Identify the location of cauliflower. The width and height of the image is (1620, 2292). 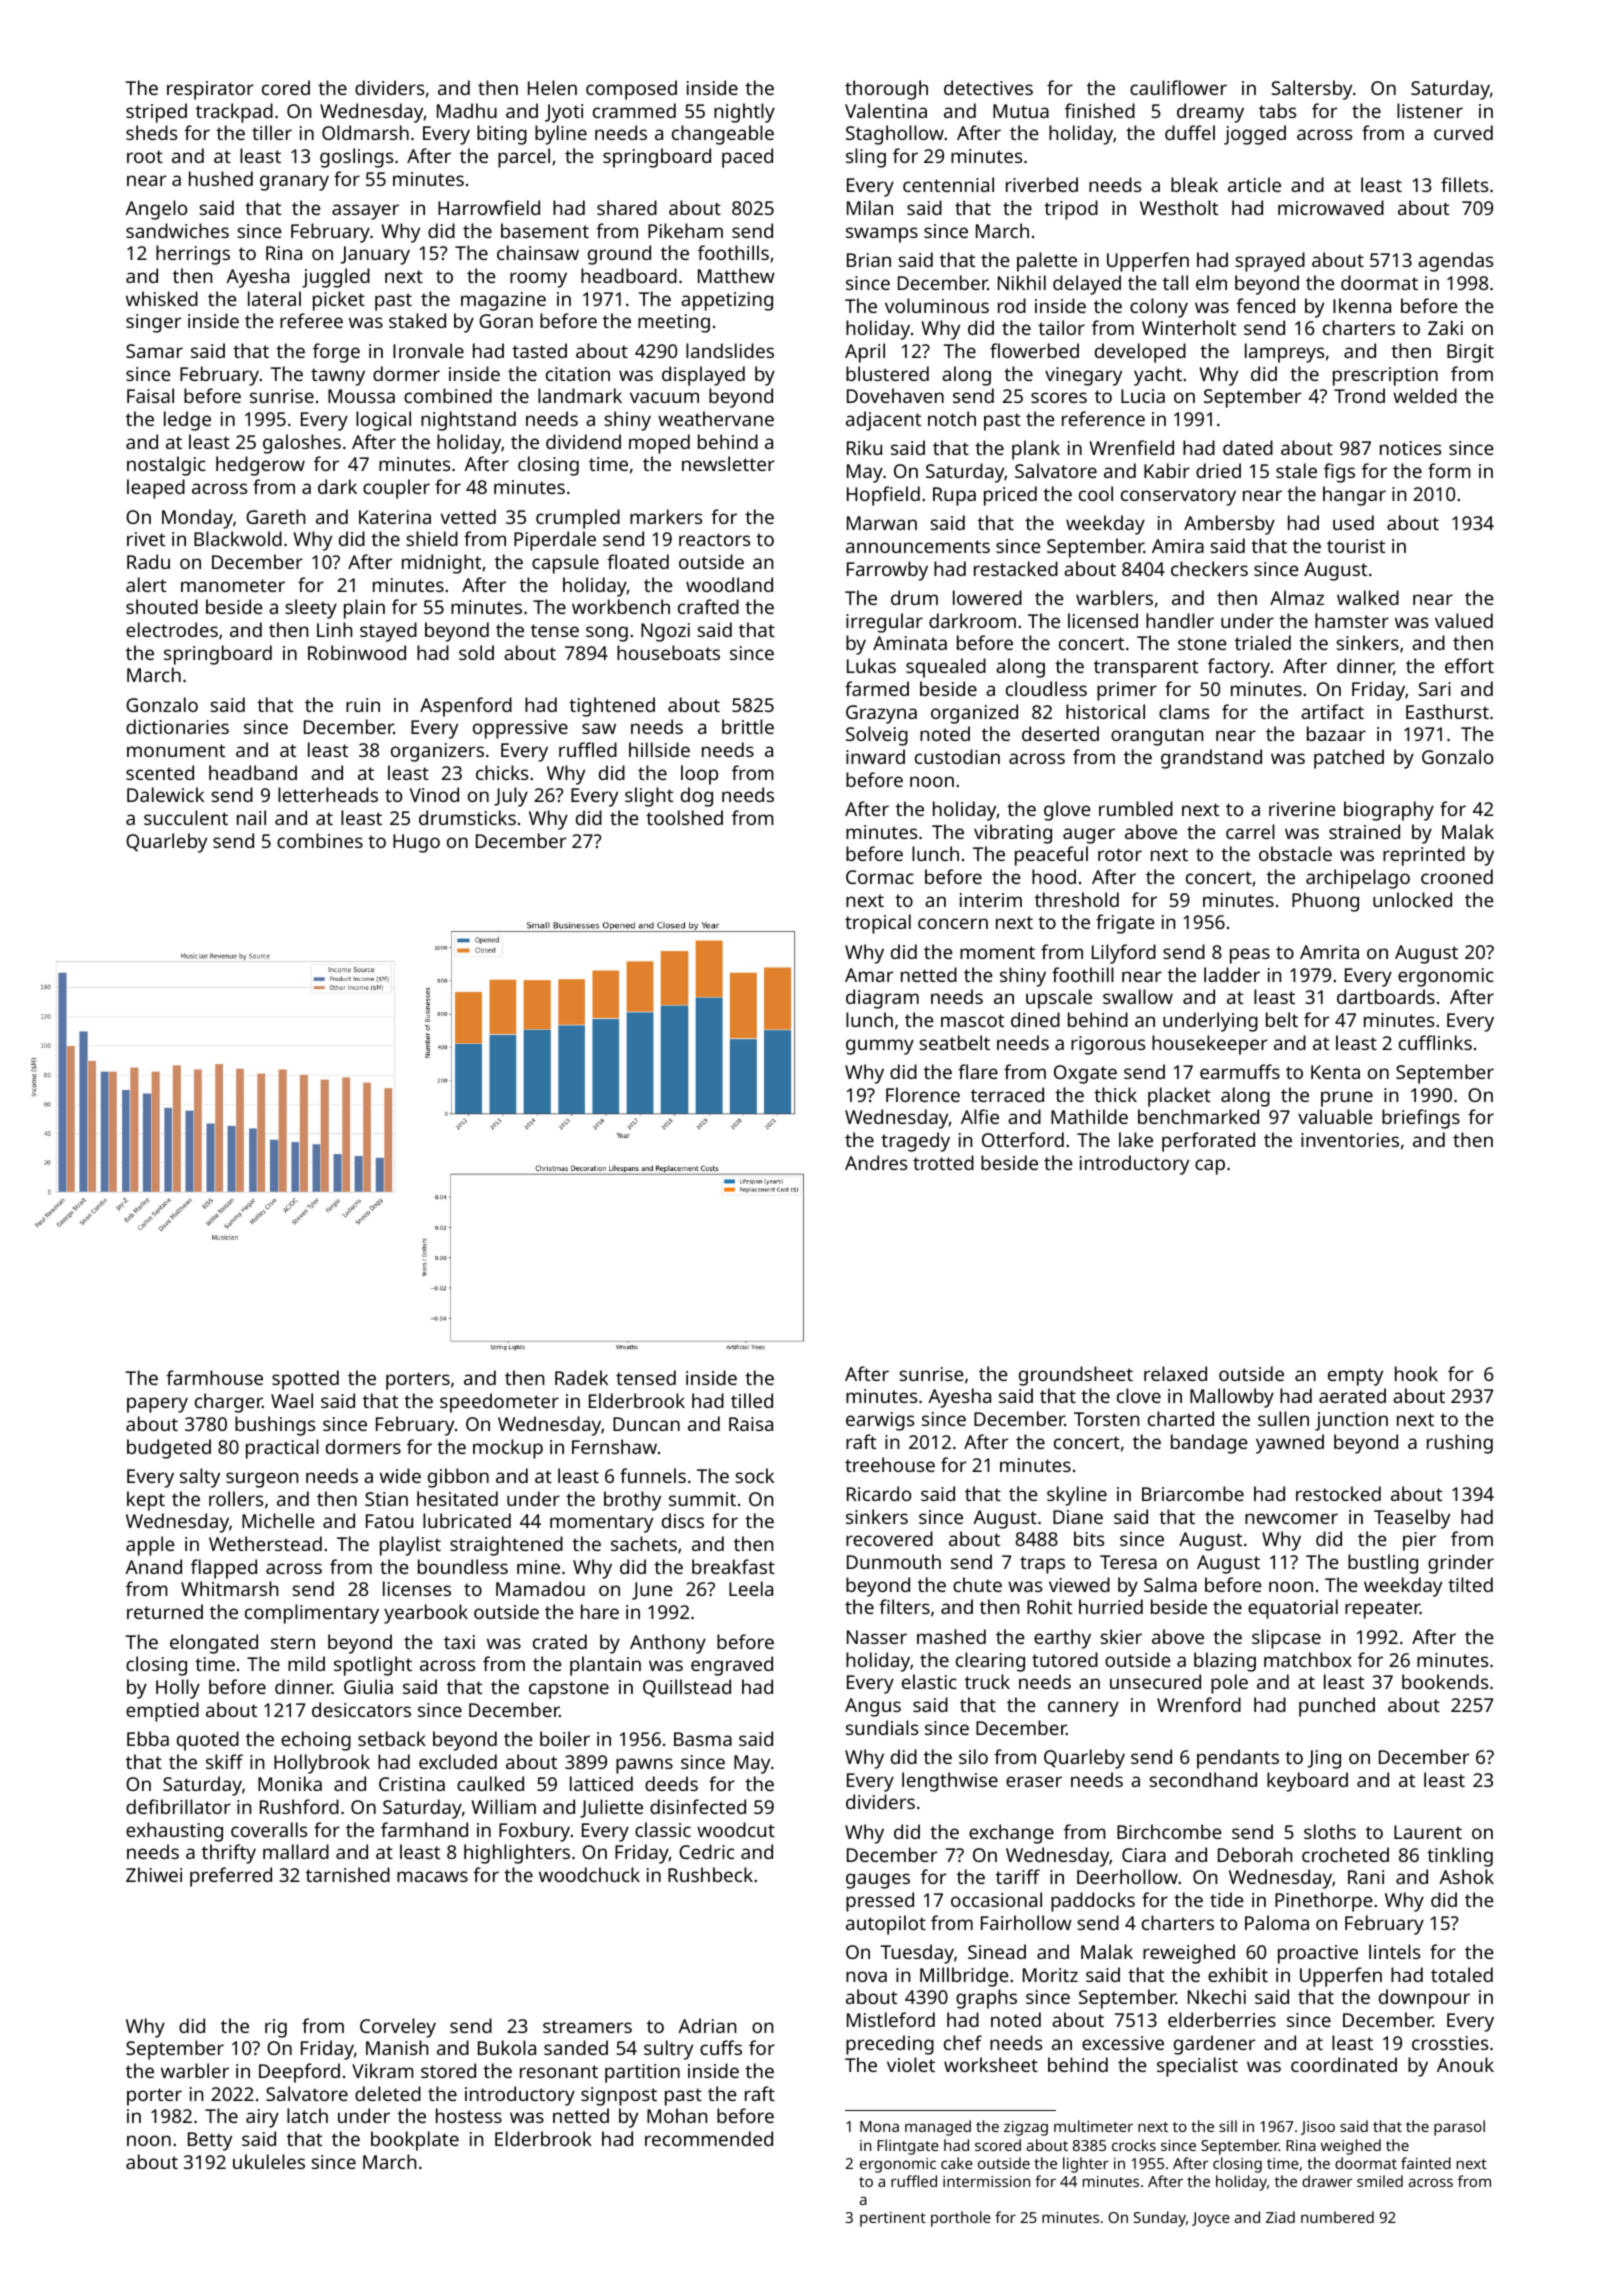
(1178, 87).
